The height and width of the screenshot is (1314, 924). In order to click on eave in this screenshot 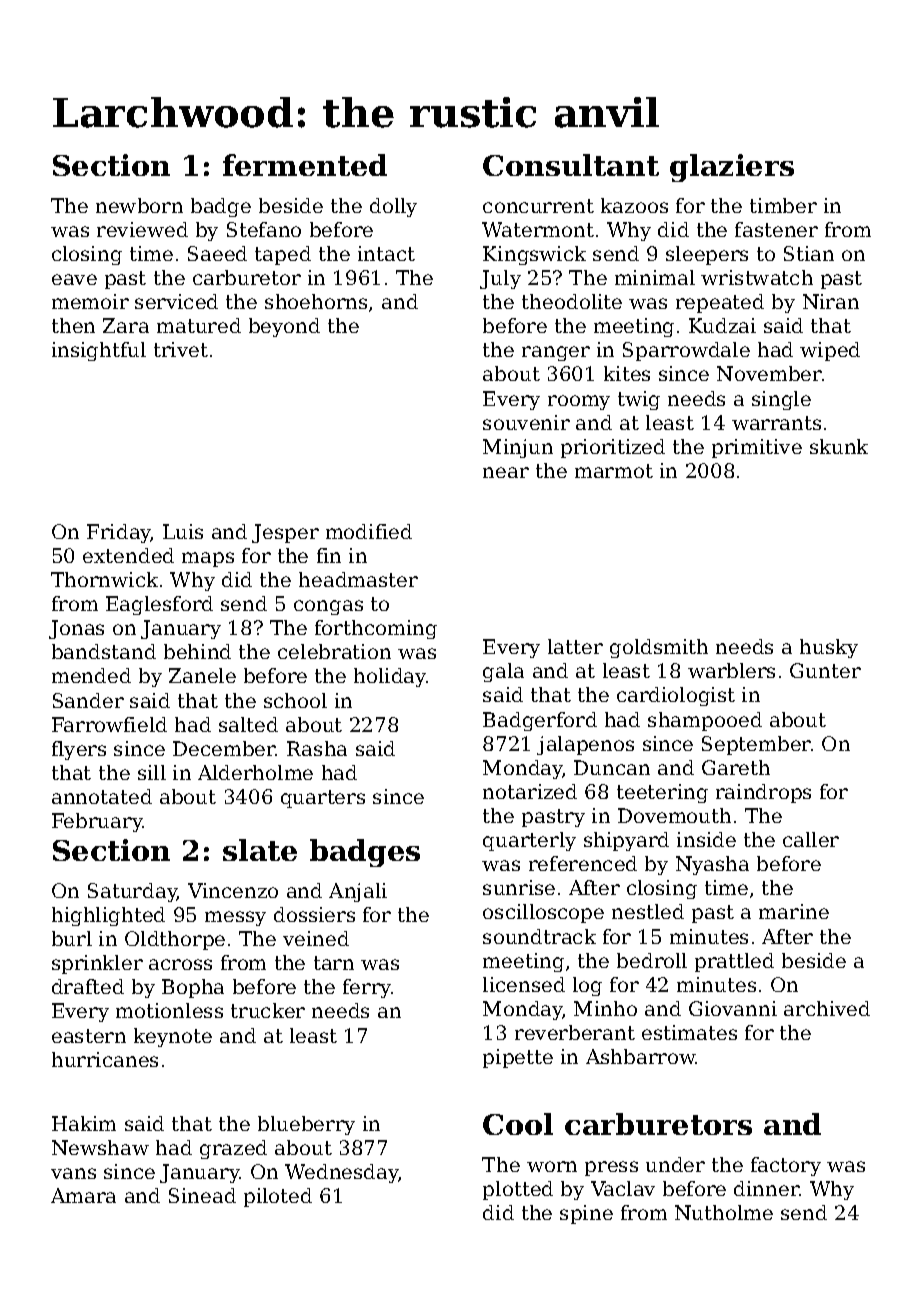, I will do `click(74, 279)`.
